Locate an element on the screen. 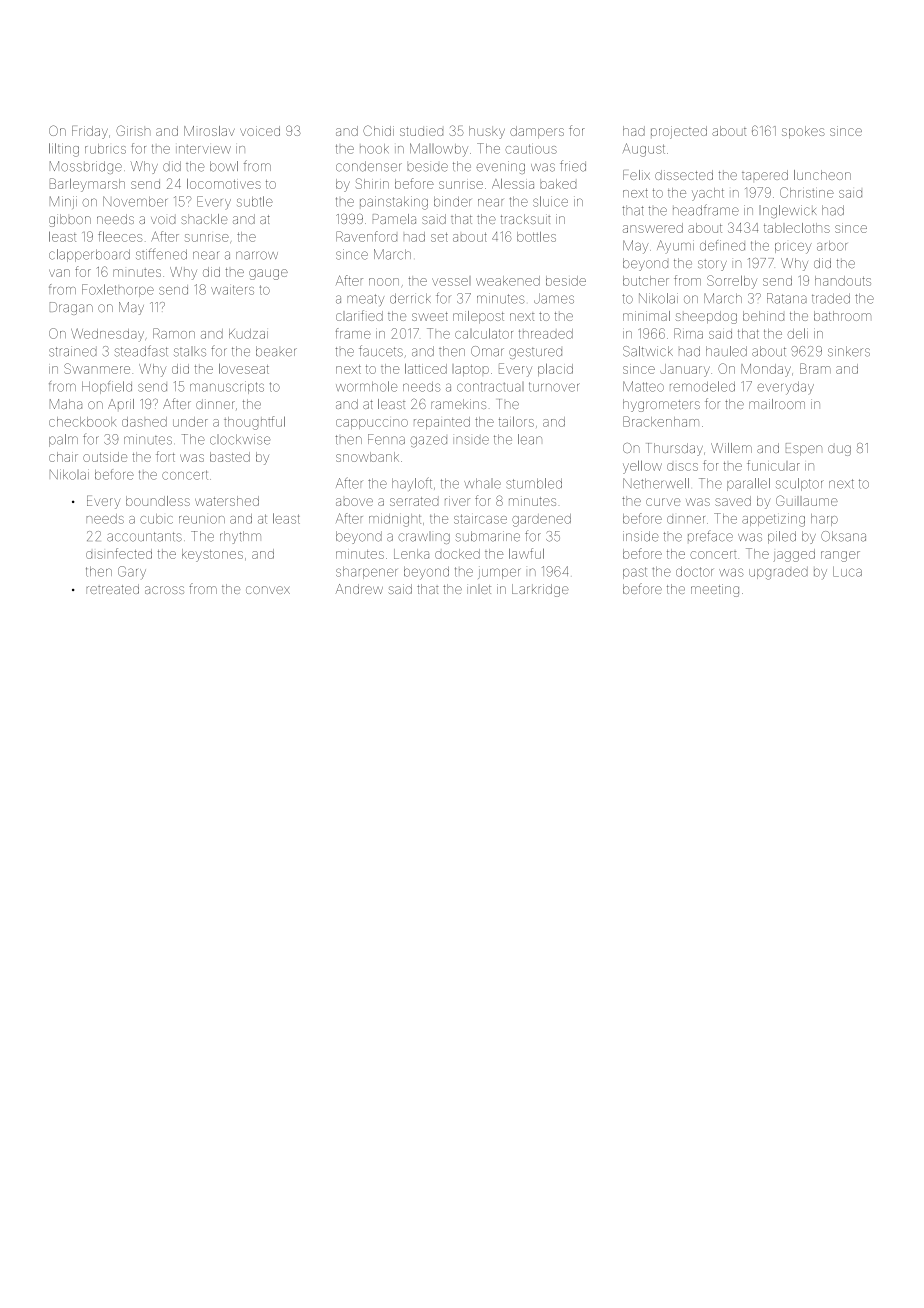  meeting is located at coordinates (715, 590).
